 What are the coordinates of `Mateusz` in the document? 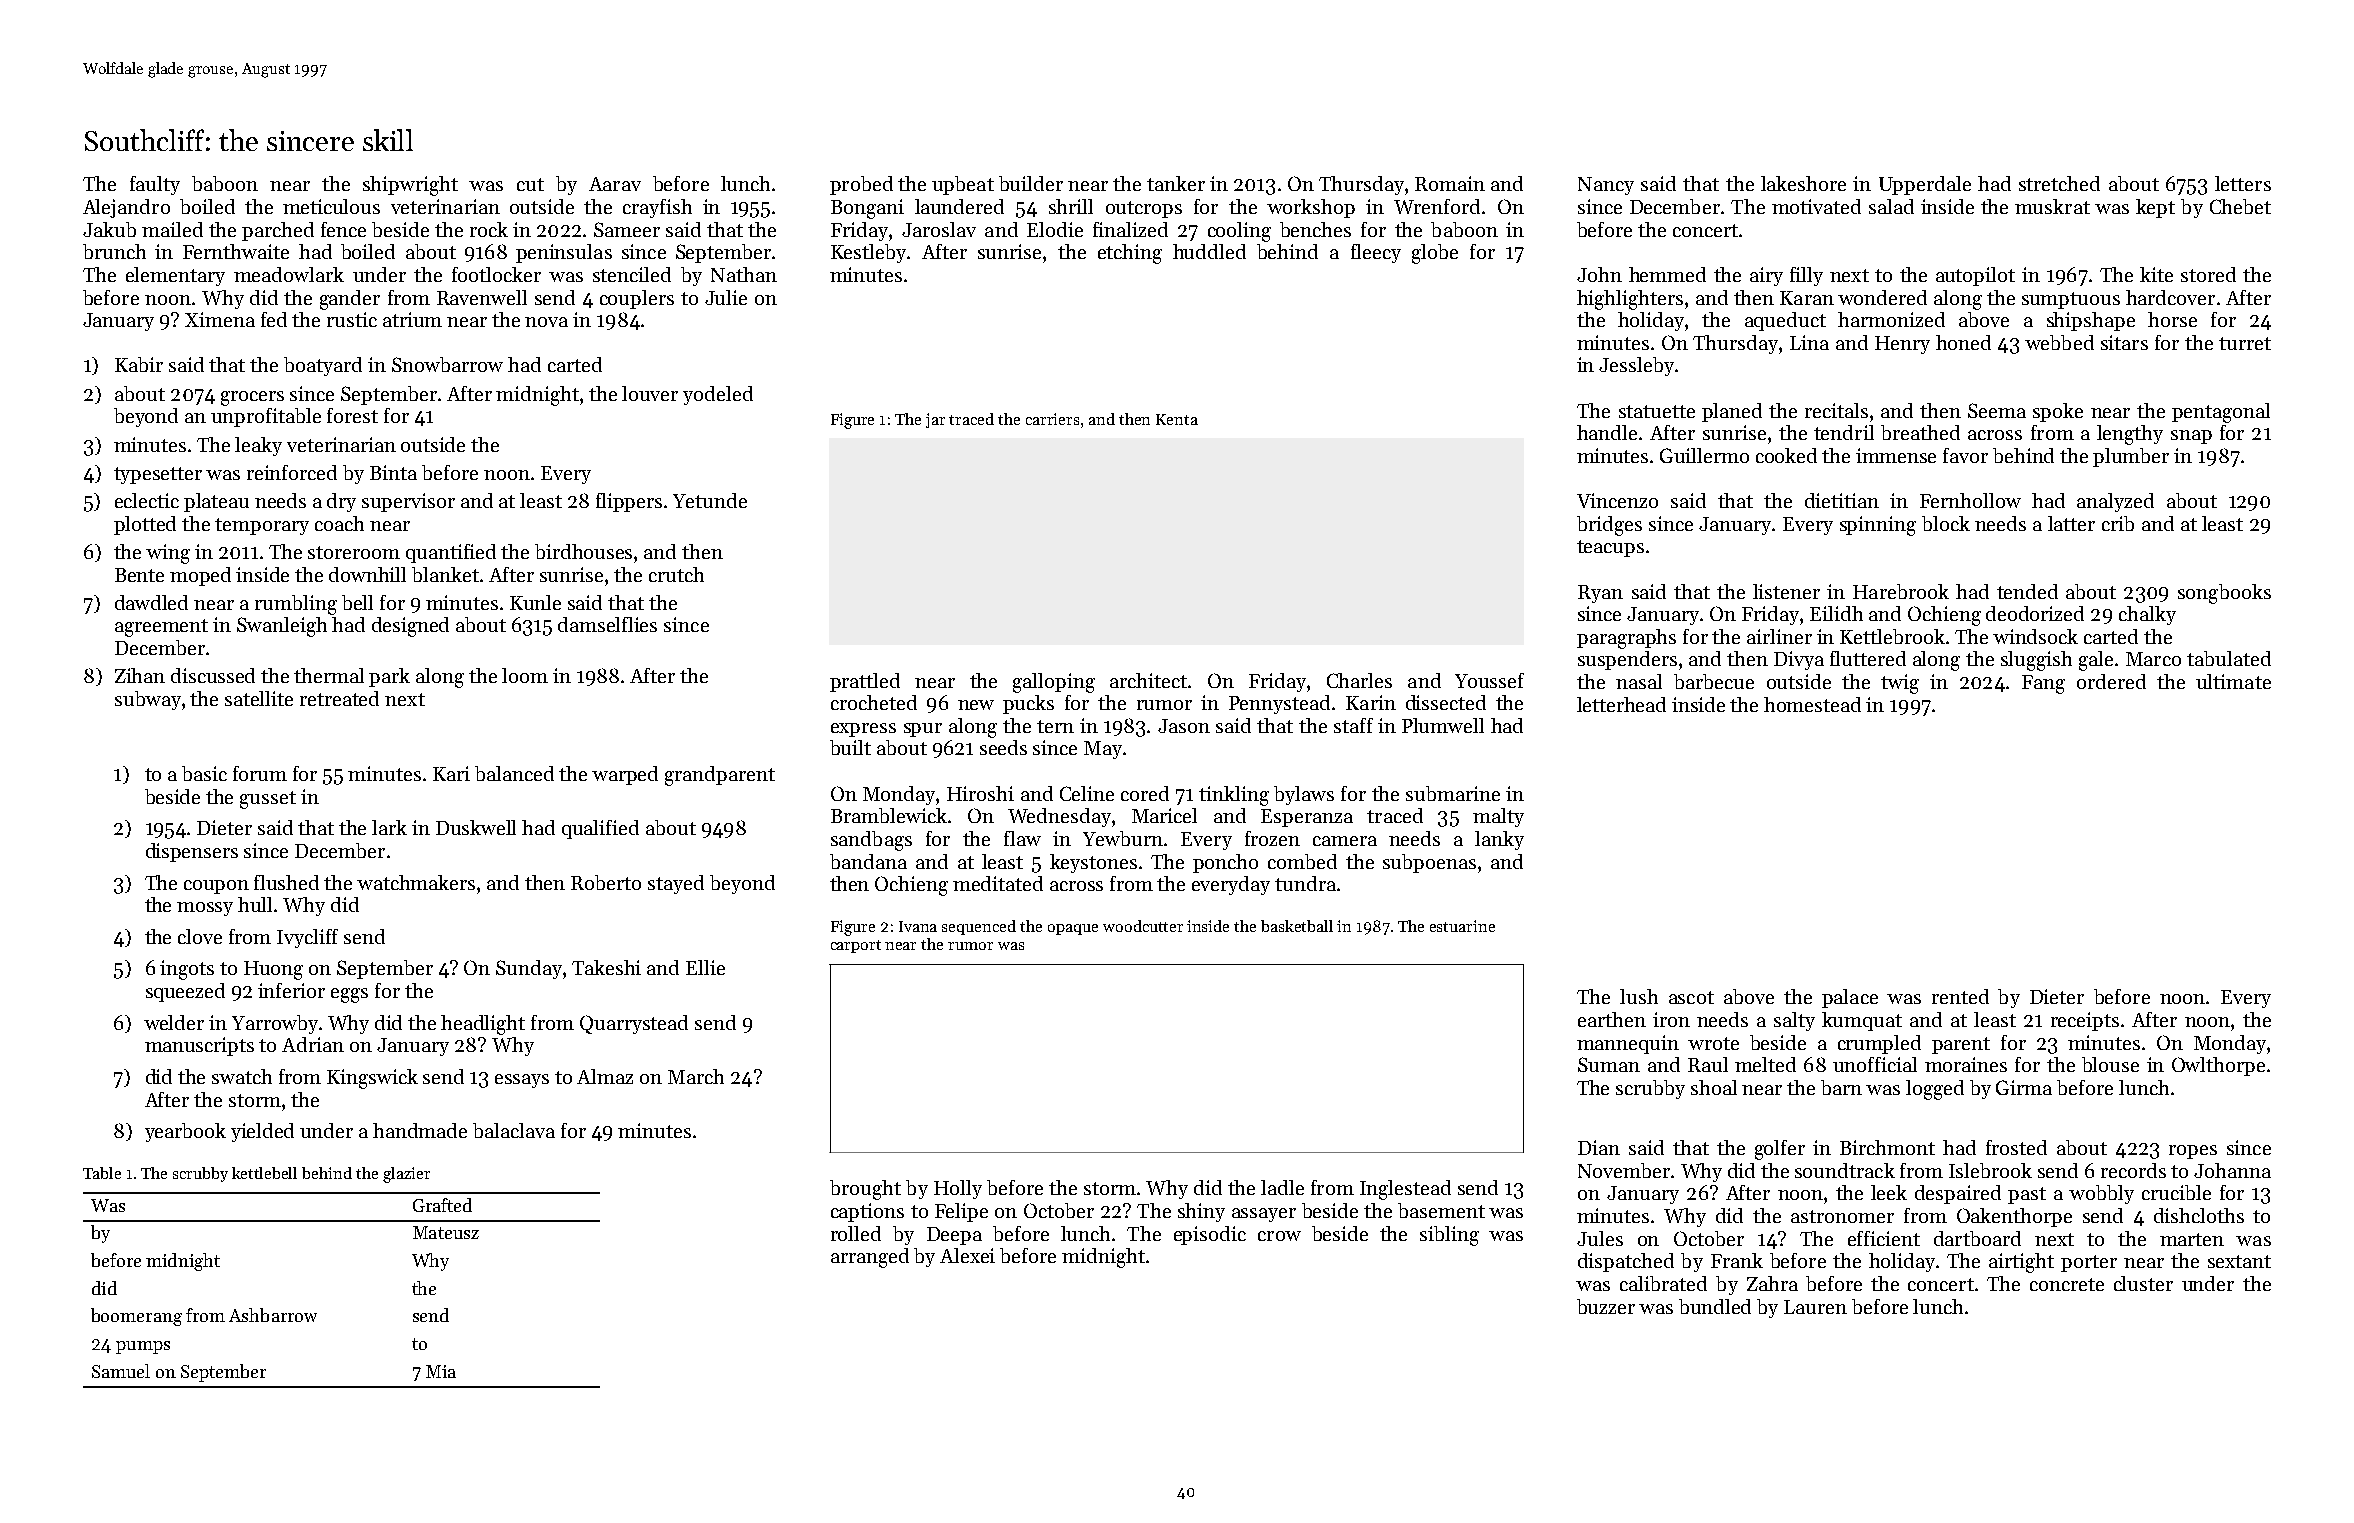 It's located at (446, 1232).
